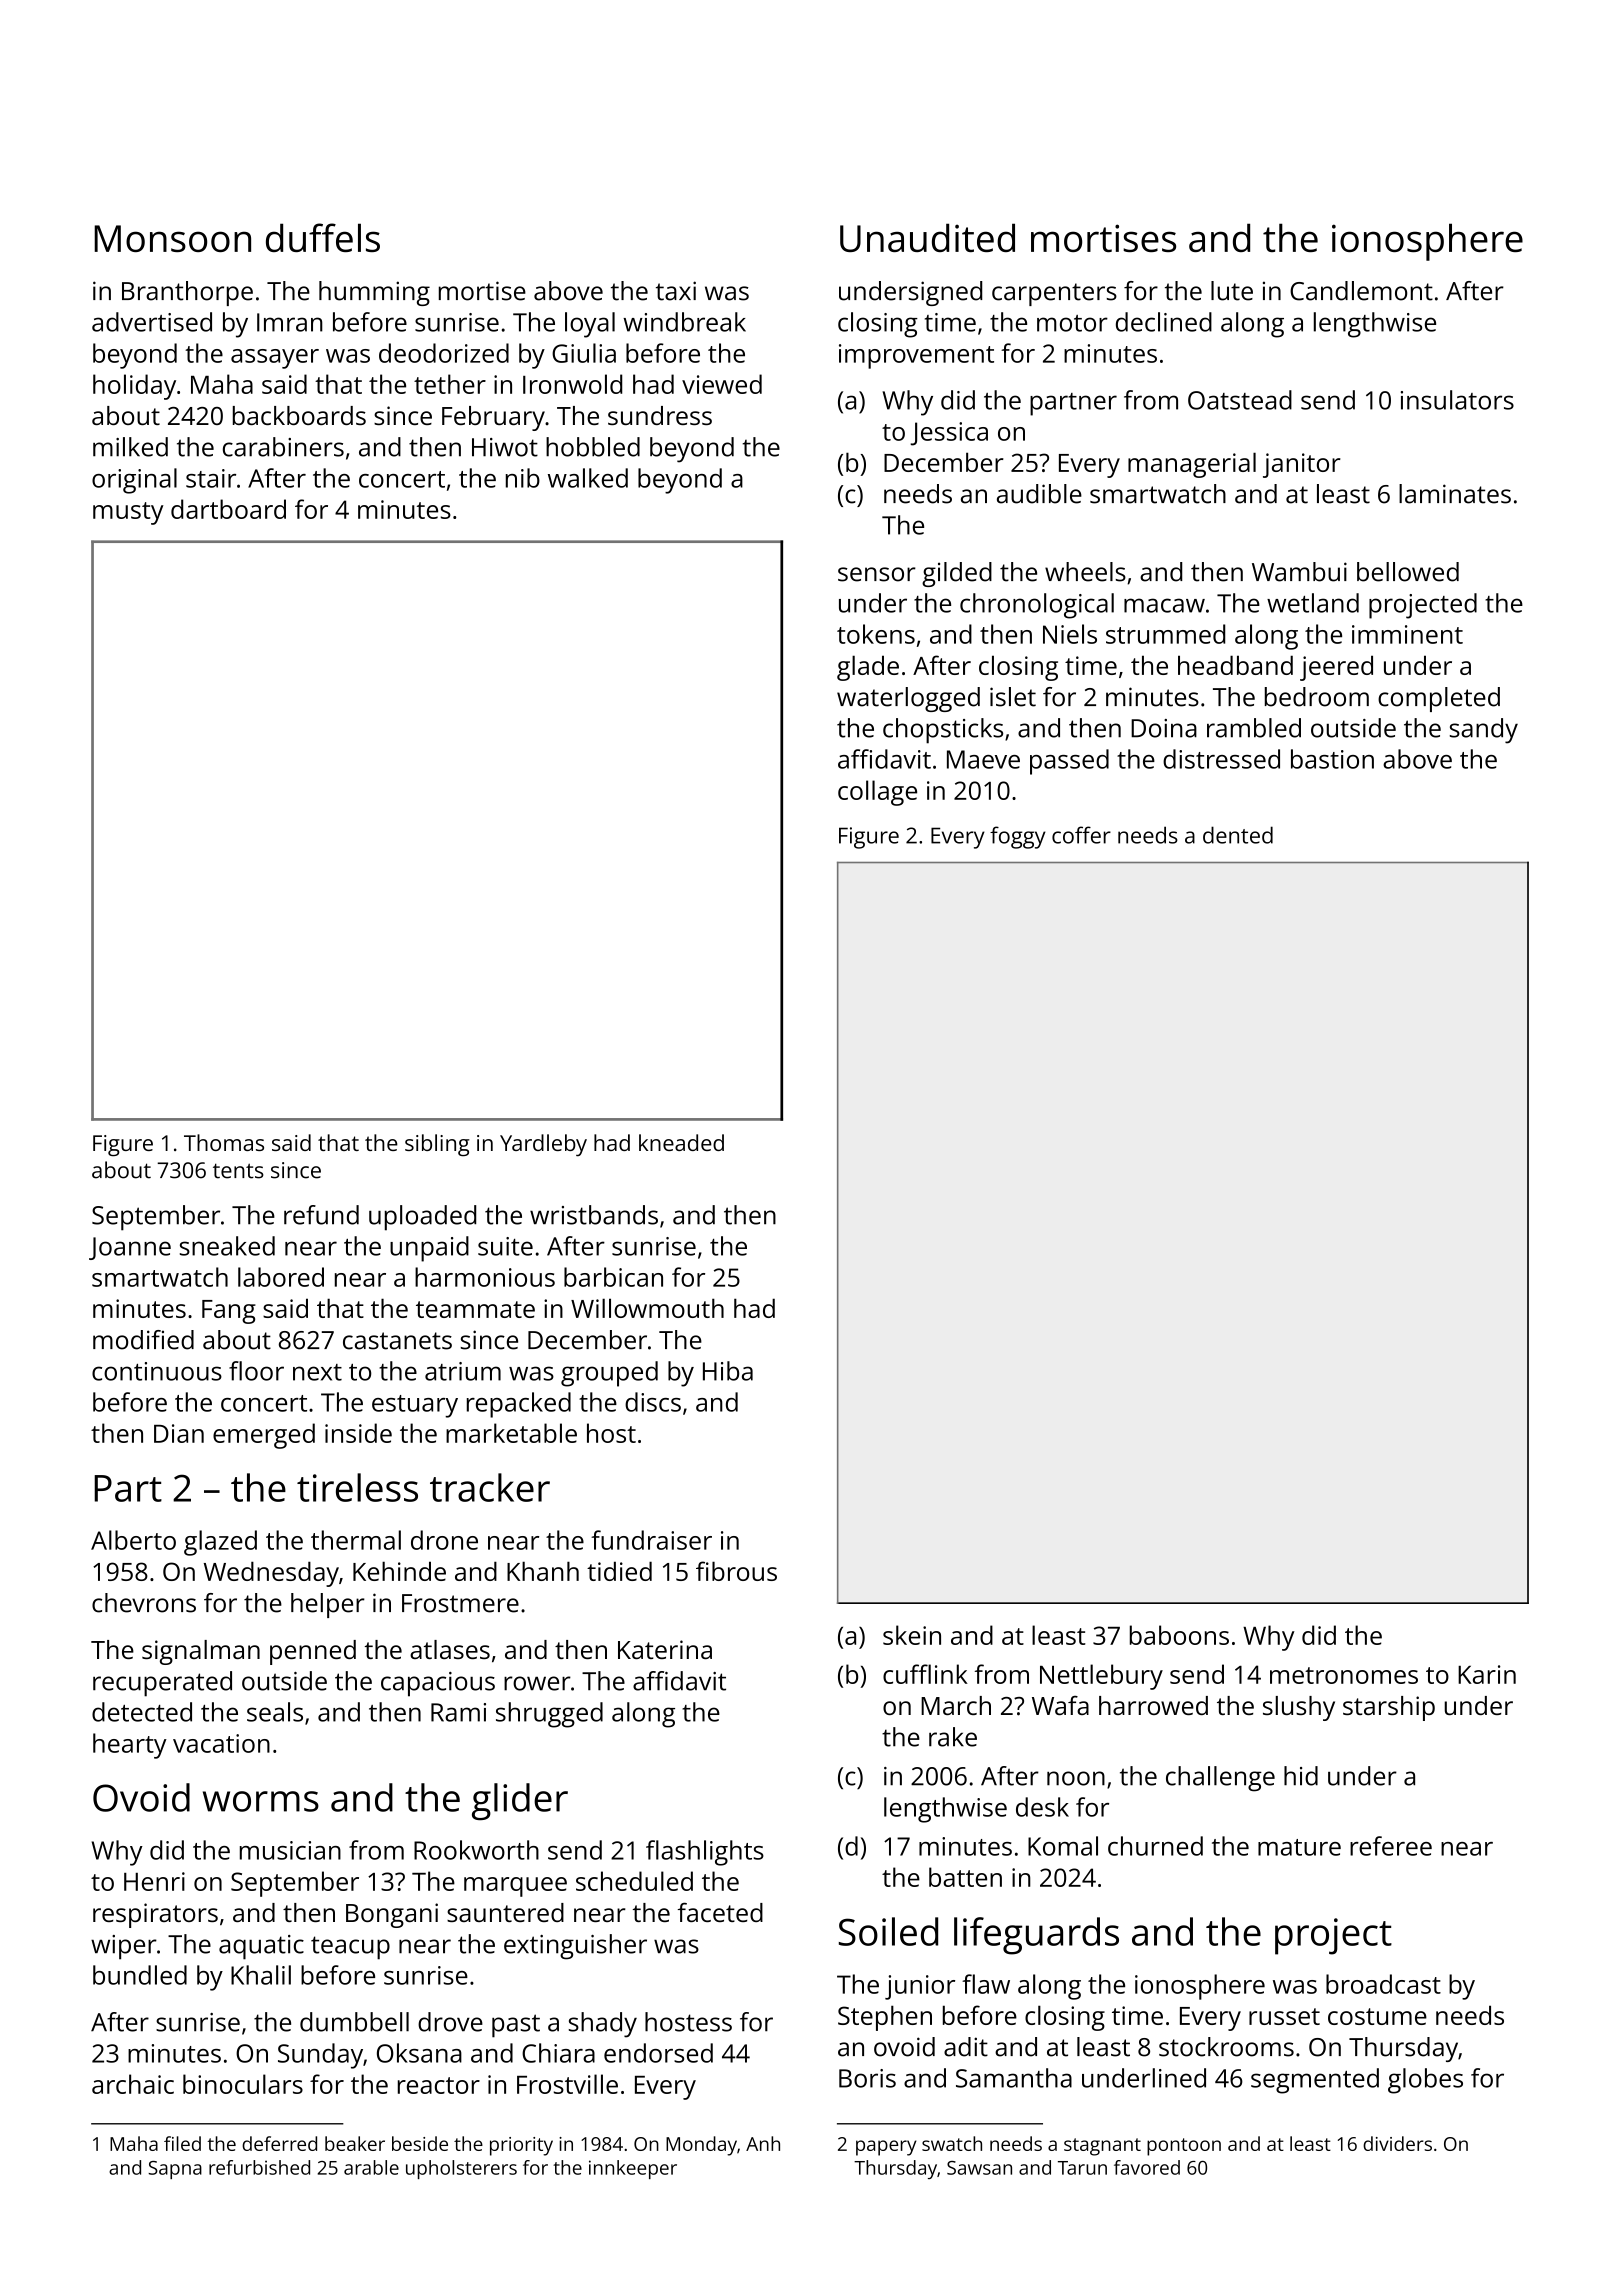 This document has width=1620, height=2292. Describe the element at coordinates (705, 1853) in the document. I see `flashlights` at that location.
